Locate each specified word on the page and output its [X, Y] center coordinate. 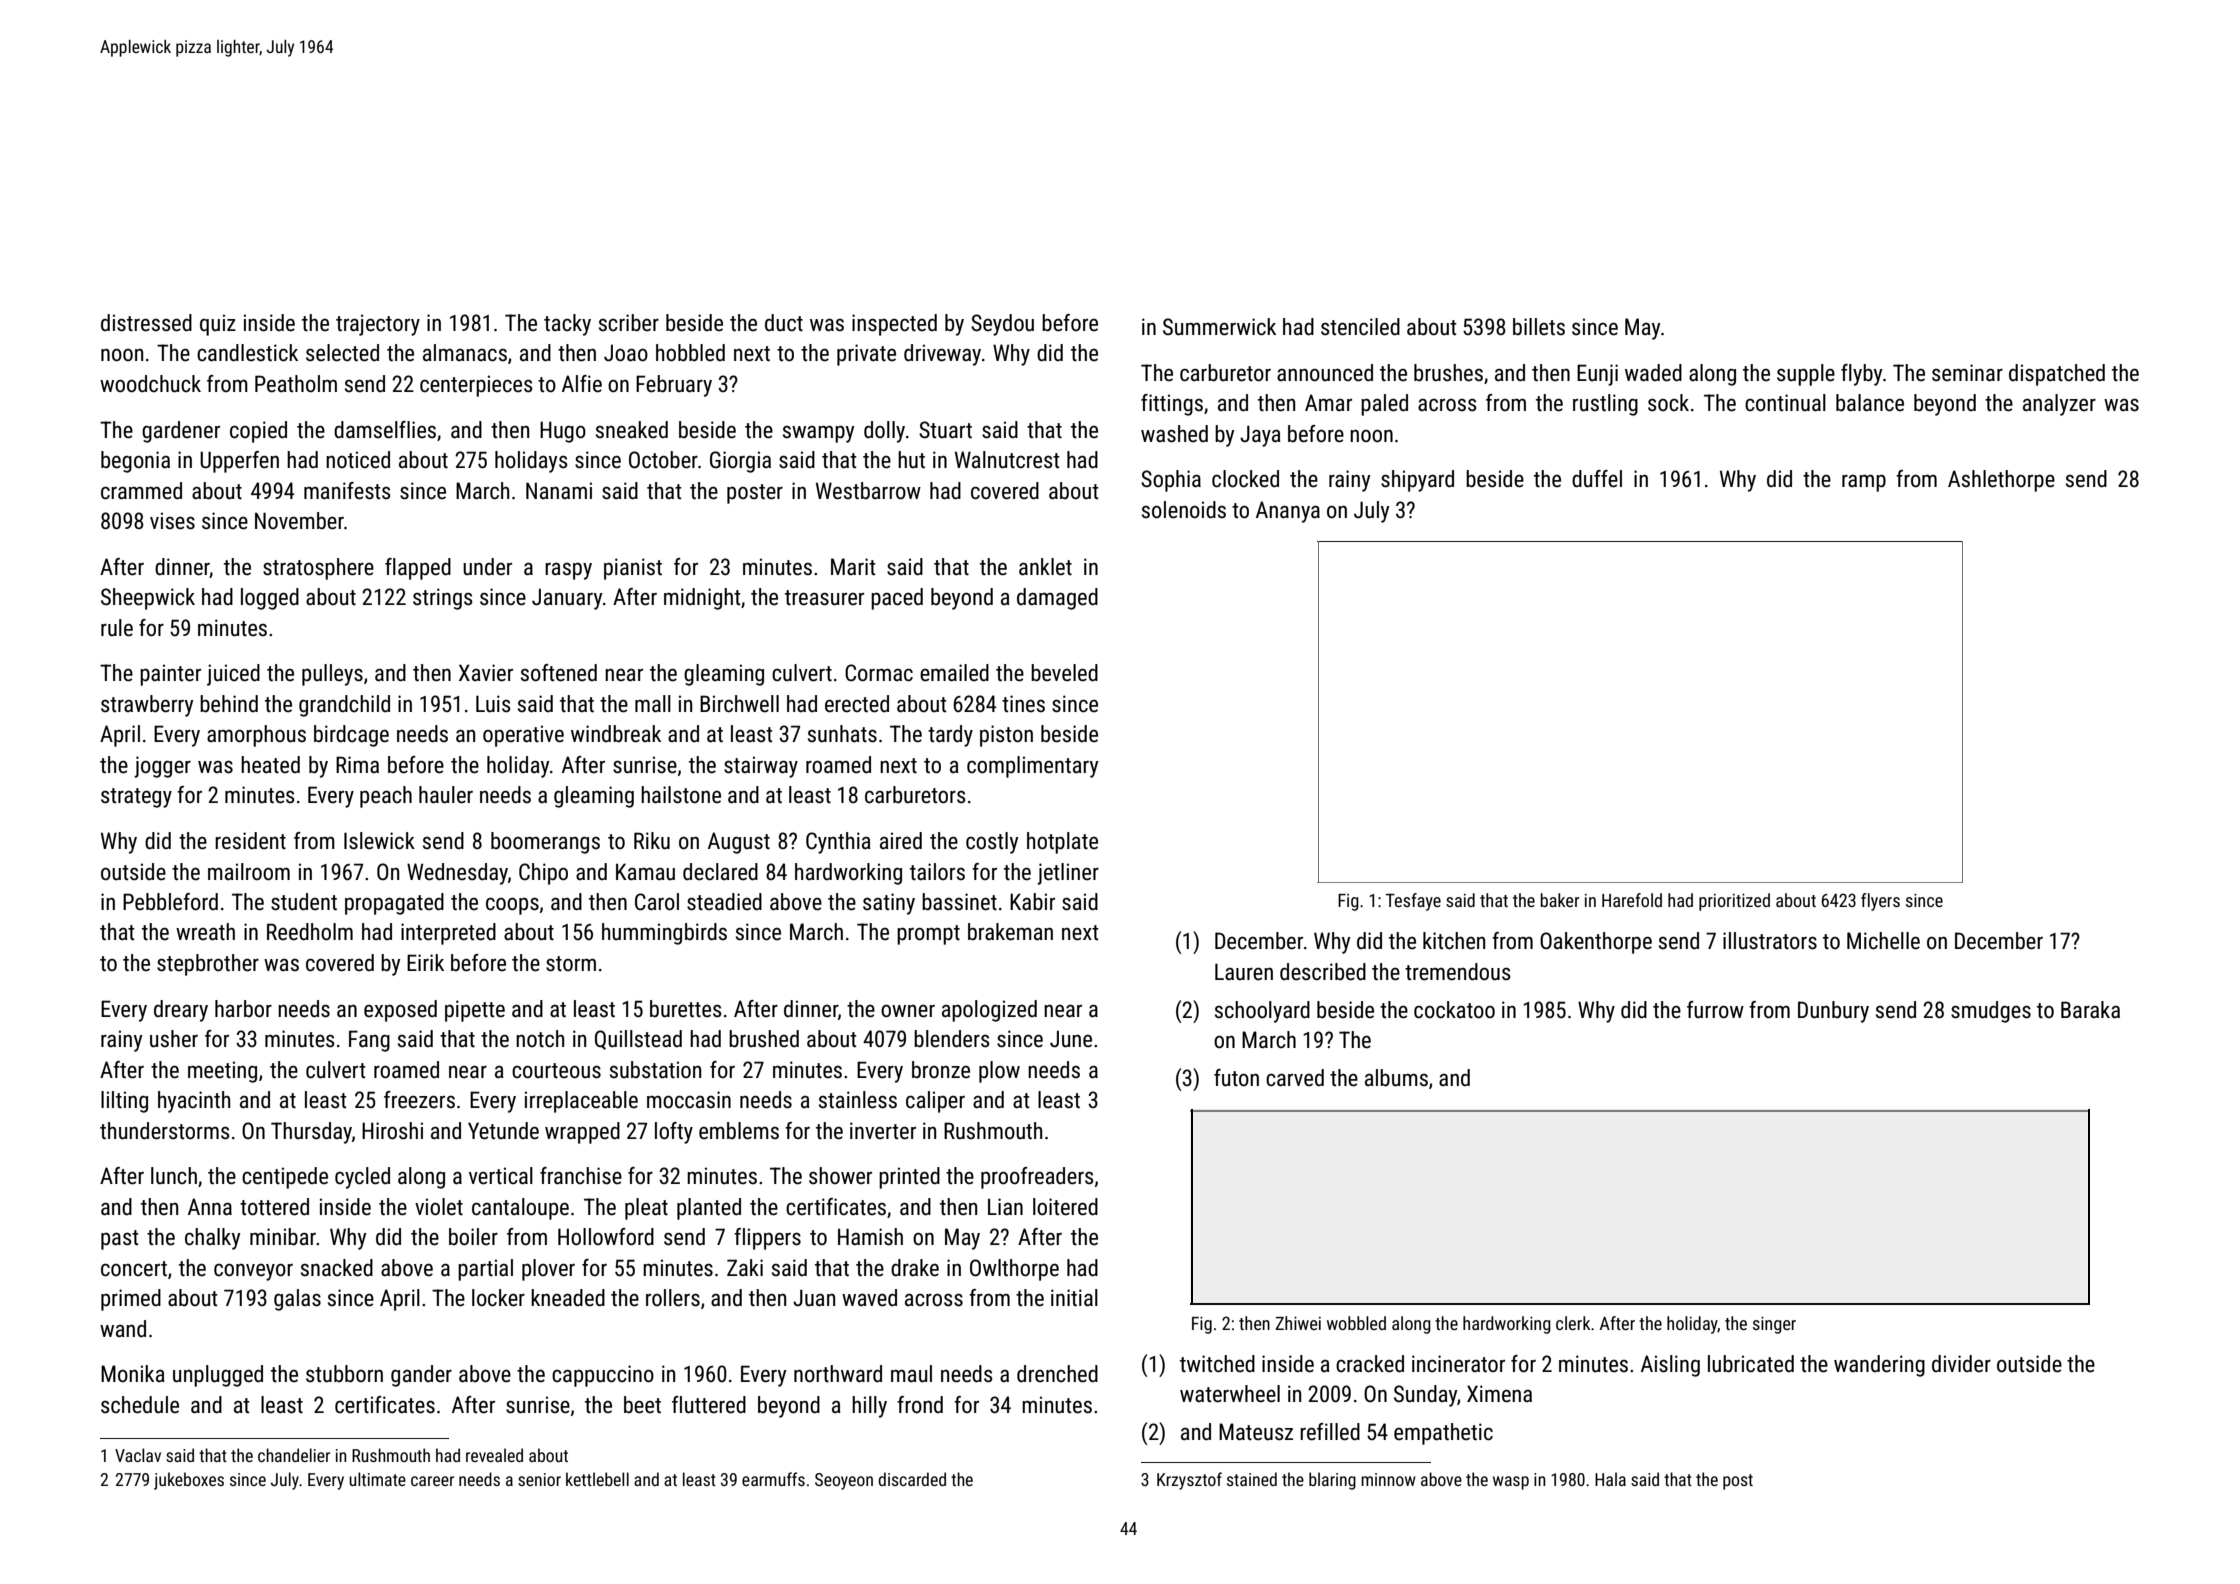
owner [908, 1011]
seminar [1967, 373]
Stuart [945, 430]
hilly [869, 1407]
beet [642, 1405]
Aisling [1670, 1366]
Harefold [1632, 900]
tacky [567, 325]
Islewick [379, 841]
